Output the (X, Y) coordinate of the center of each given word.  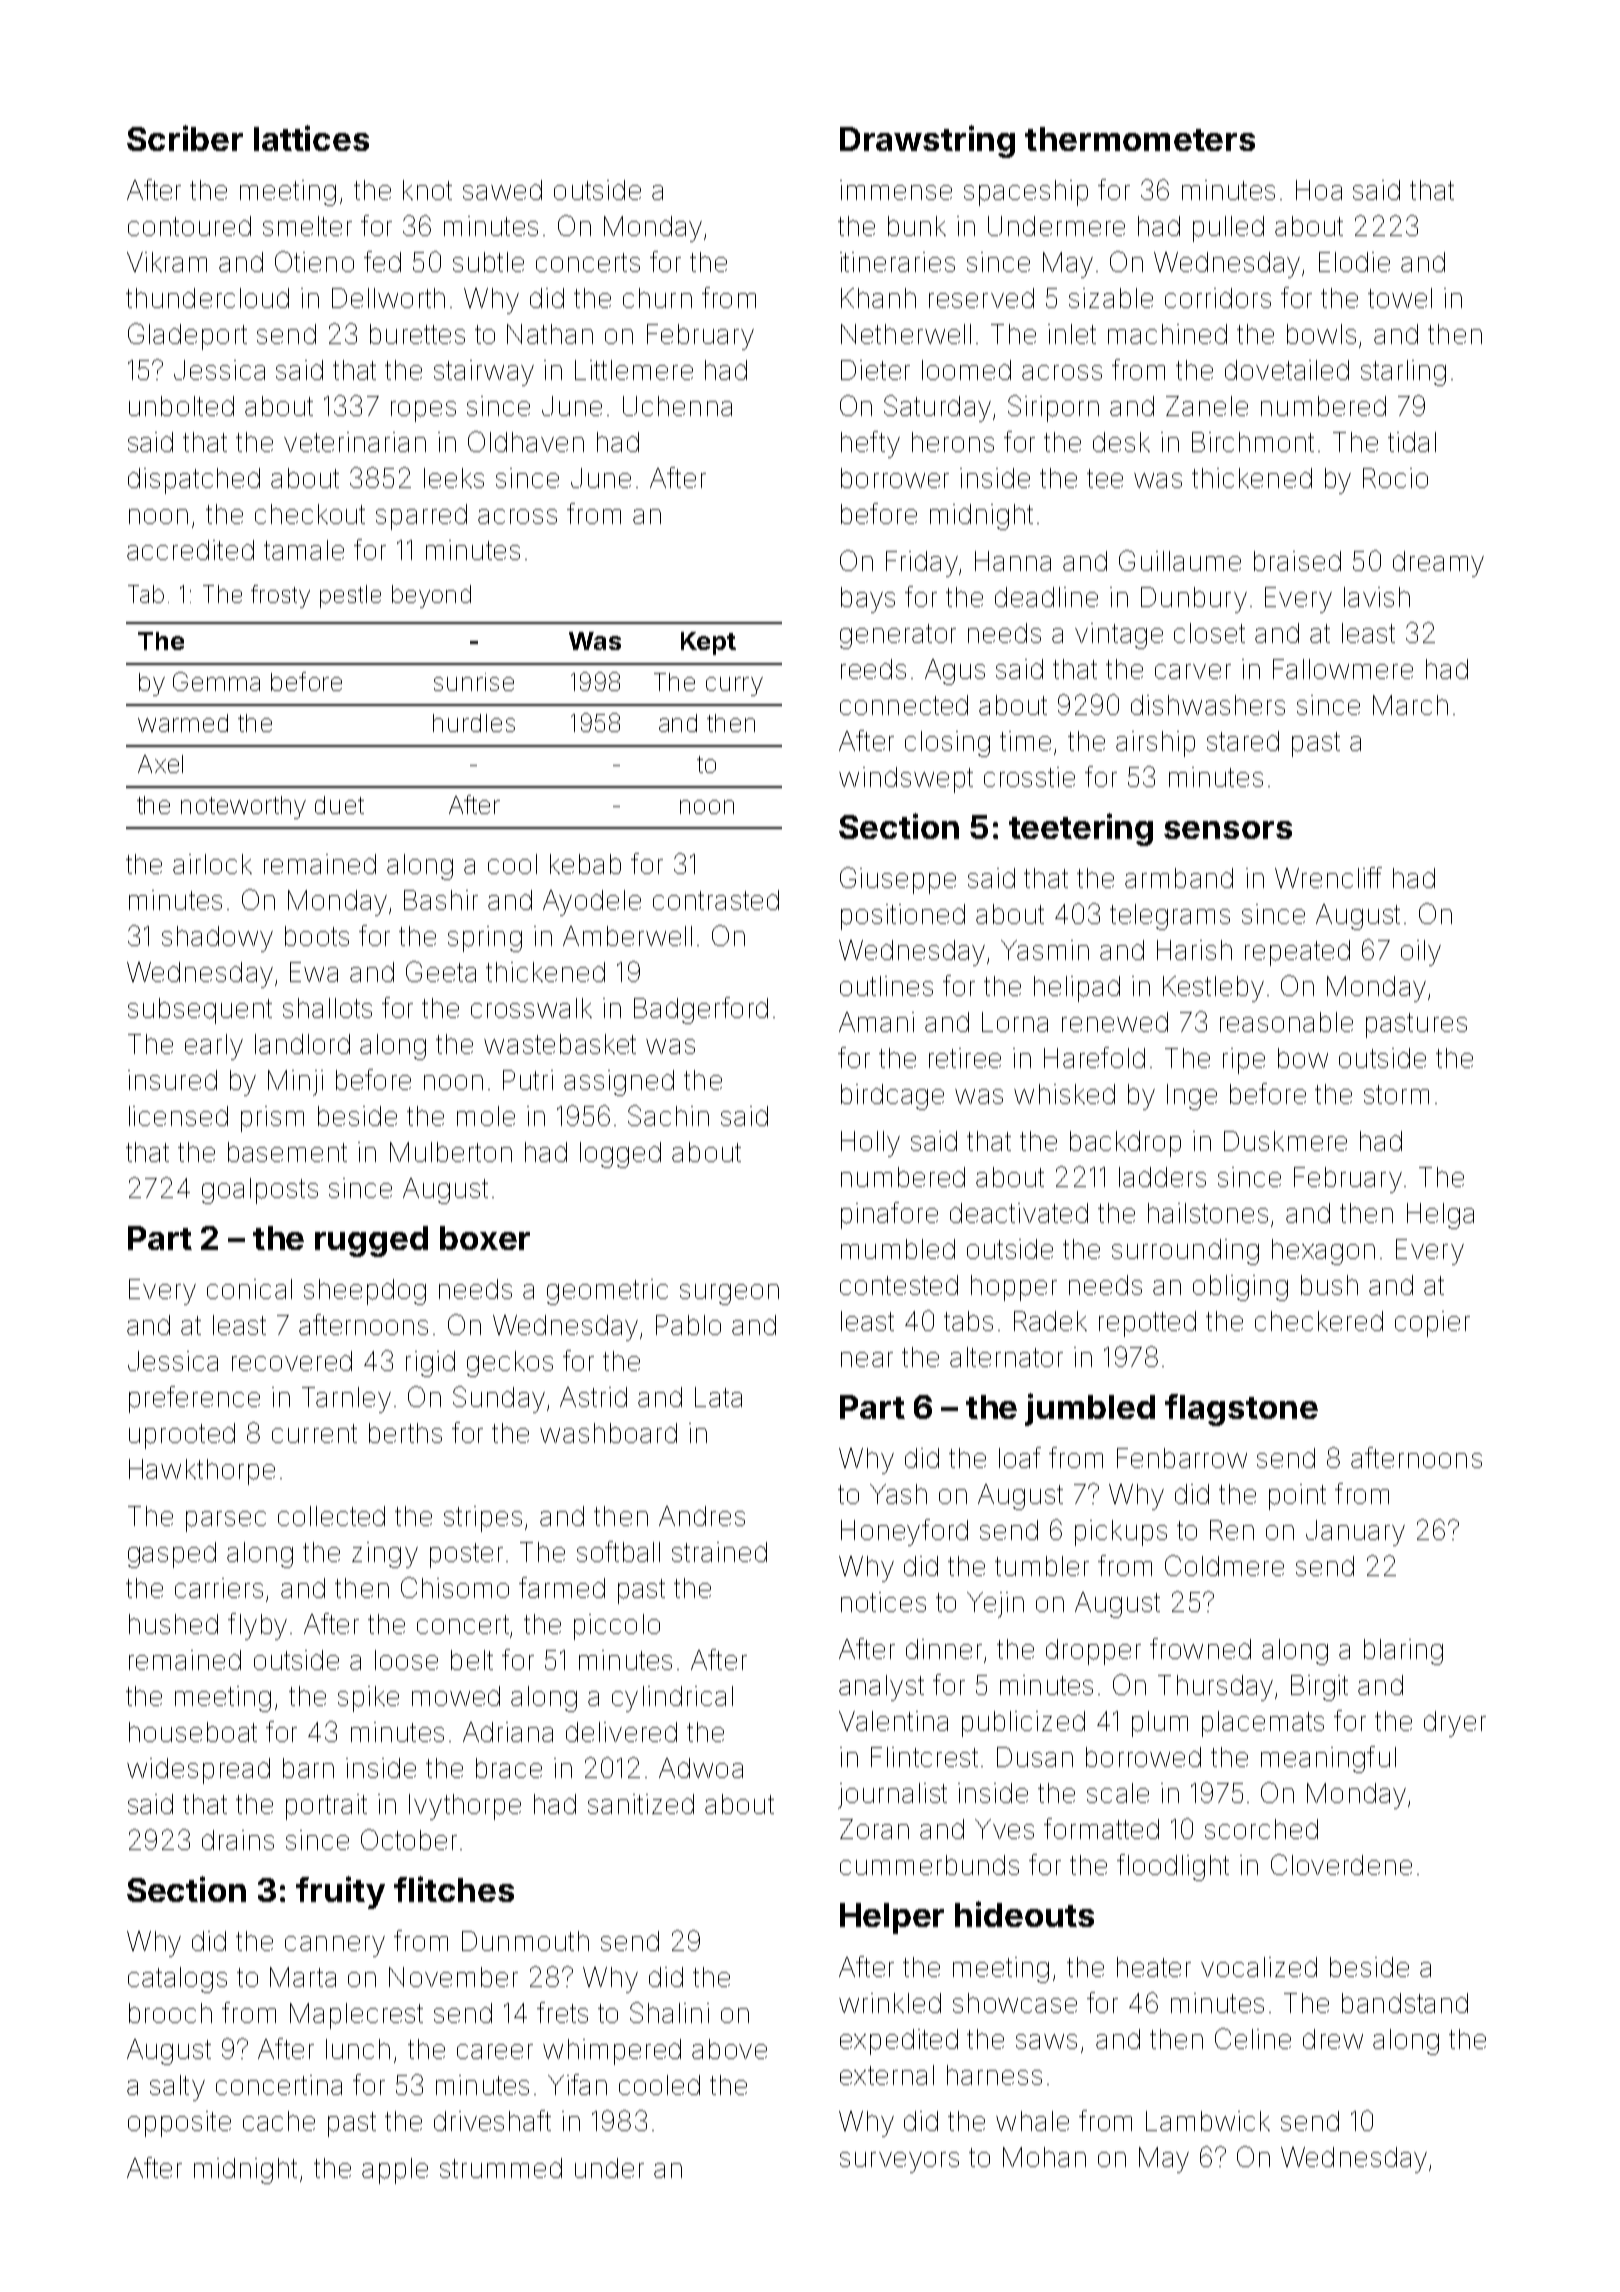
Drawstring (927, 141)
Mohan (1044, 2157)
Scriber (185, 138)
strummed (501, 2168)
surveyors (899, 2162)
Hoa (1319, 190)
